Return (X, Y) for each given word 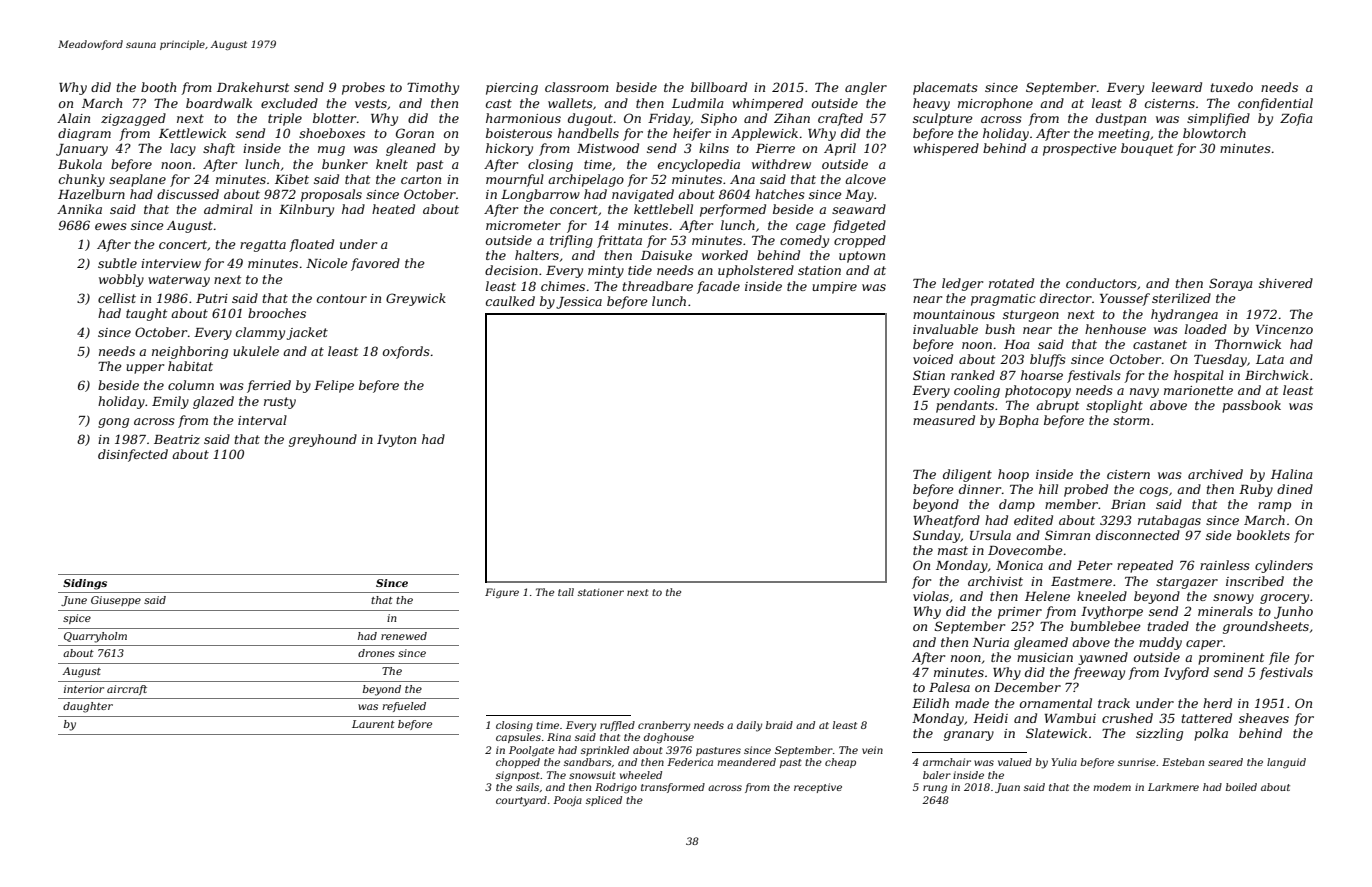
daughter (88, 707)
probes (363, 88)
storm (1131, 420)
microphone (995, 104)
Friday (669, 119)
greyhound (323, 440)
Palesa (949, 687)
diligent (967, 475)
